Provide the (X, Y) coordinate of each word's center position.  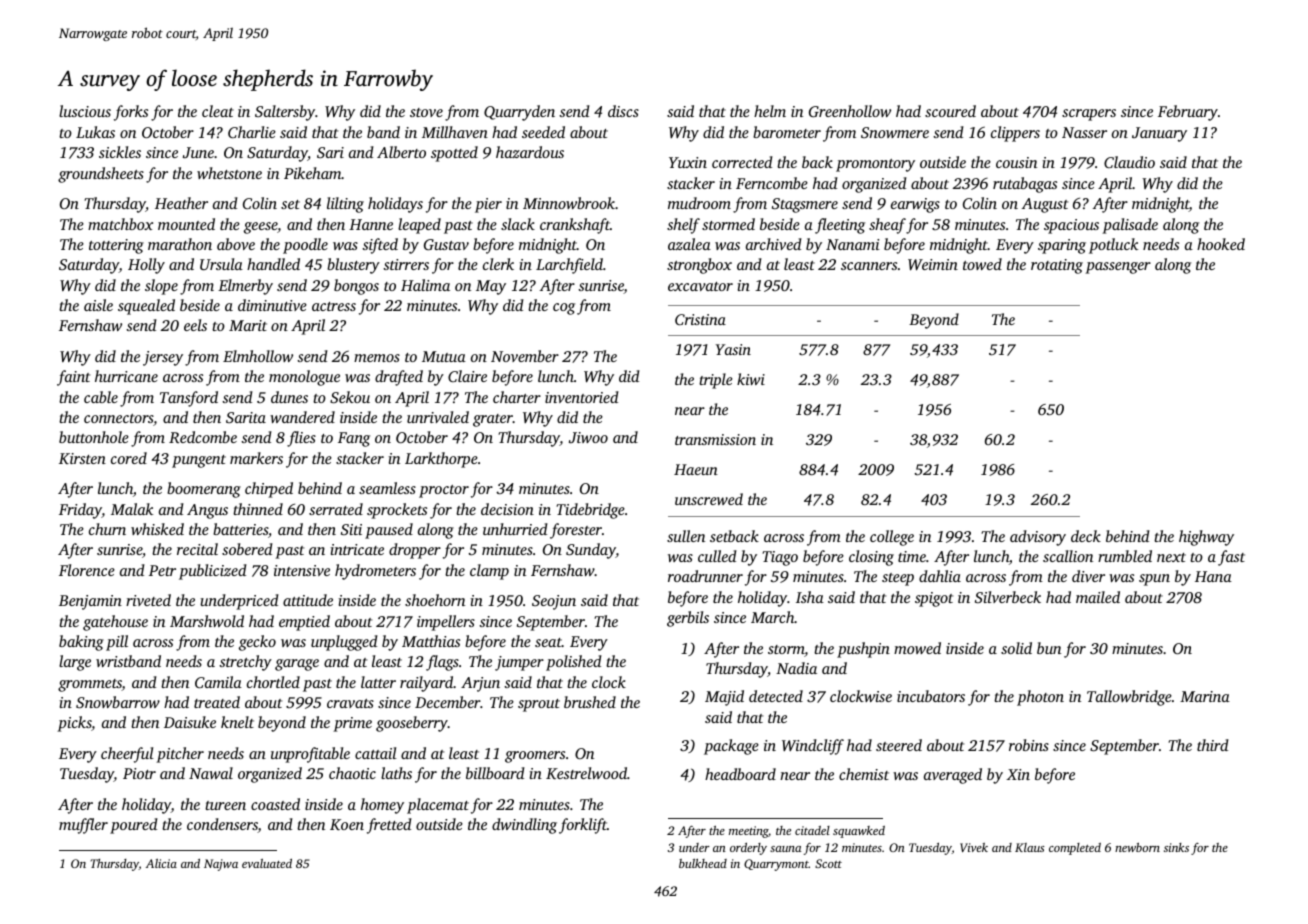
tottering (116, 246)
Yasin (733, 349)
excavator (700, 286)
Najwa (221, 865)
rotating (1057, 266)
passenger (1118, 268)
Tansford (189, 399)
